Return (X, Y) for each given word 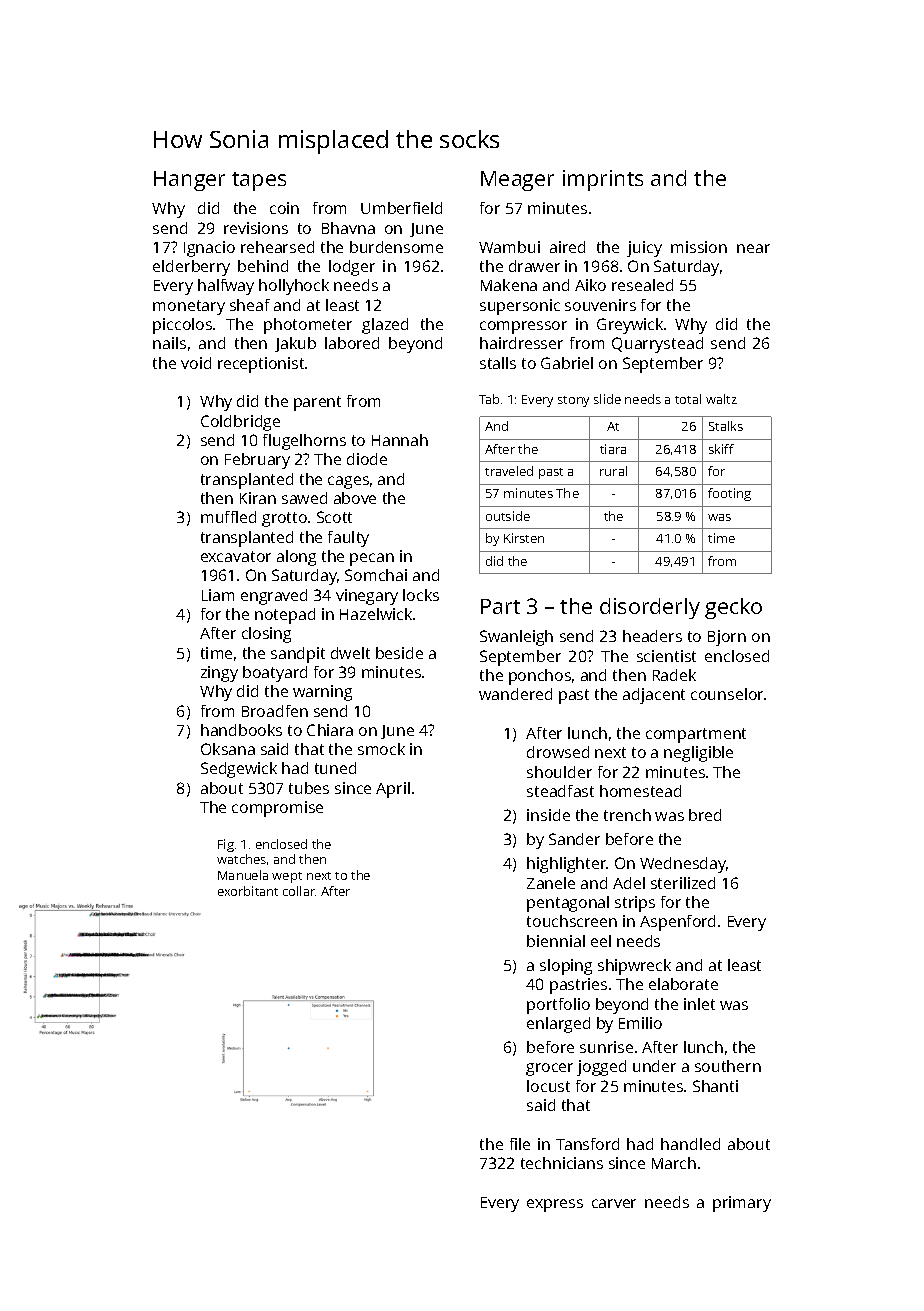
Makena (509, 285)
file (520, 1144)
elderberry (191, 268)
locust (548, 1086)
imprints (603, 180)
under (654, 1066)
